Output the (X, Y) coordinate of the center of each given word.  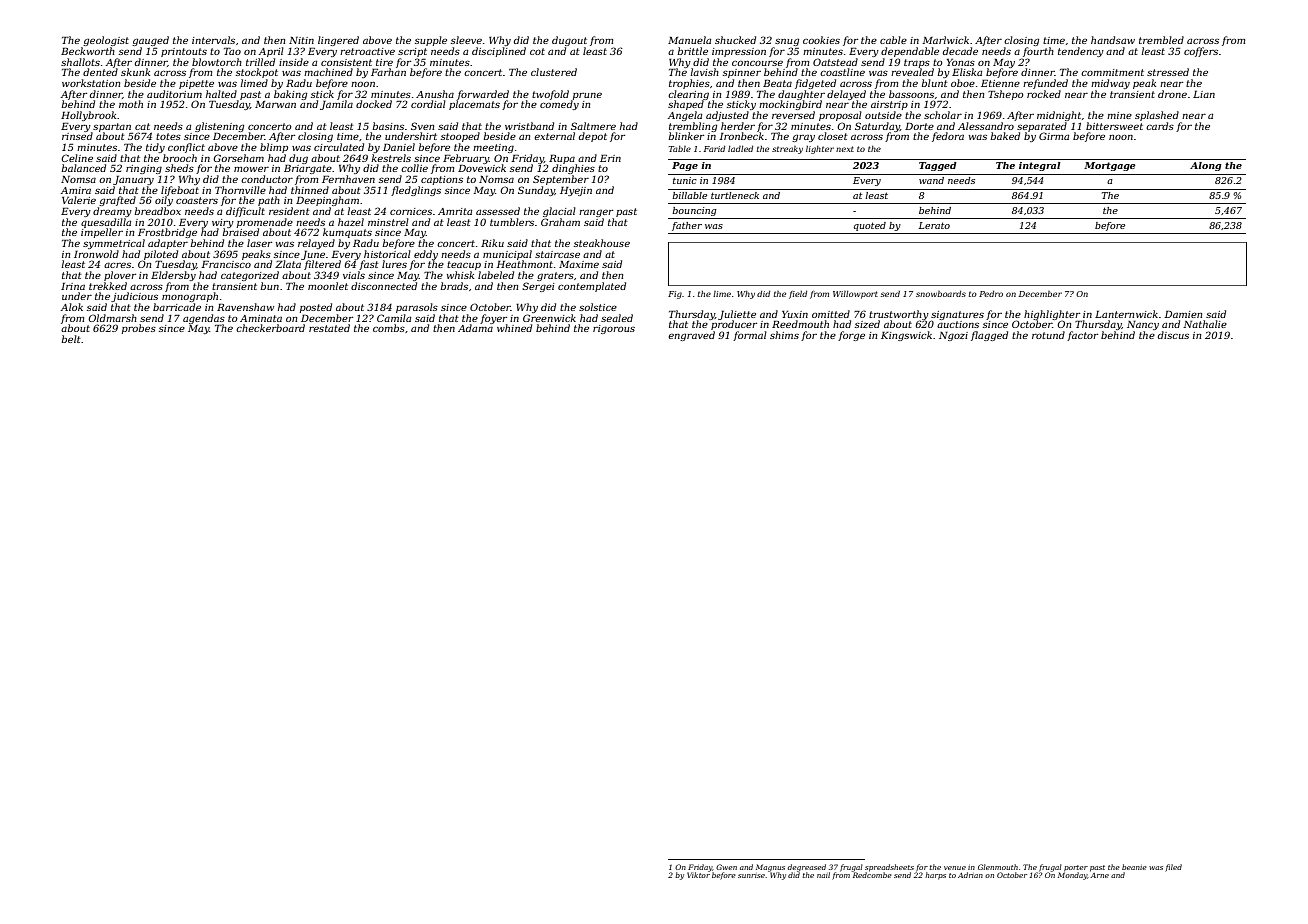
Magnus (770, 868)
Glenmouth (998, 867)
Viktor (698, 875)
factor (1082, 336)
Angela (685, 116)
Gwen (726, 867)
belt (71, 339)
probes (139, 329)
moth (131, 104)
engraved (691, 336)
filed (1173, 868)
